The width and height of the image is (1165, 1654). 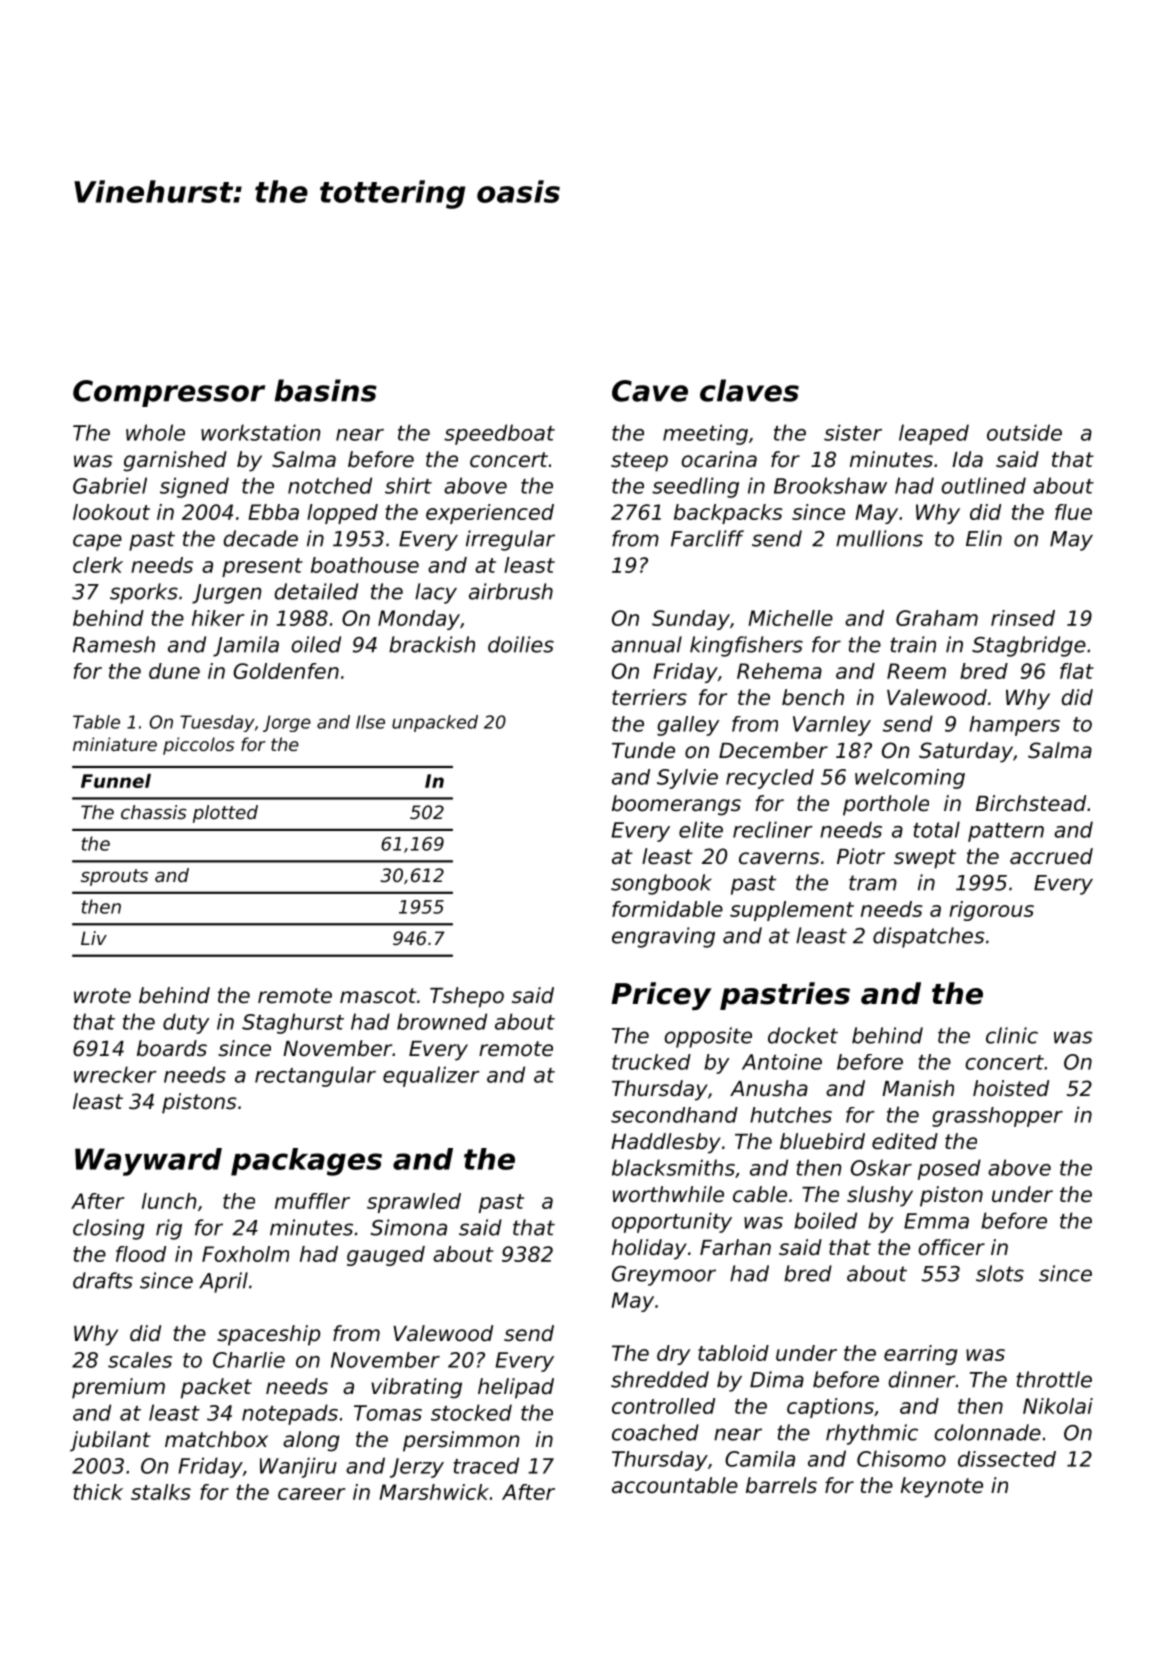 I want to click on flue, so click(x=1073, y=512).
